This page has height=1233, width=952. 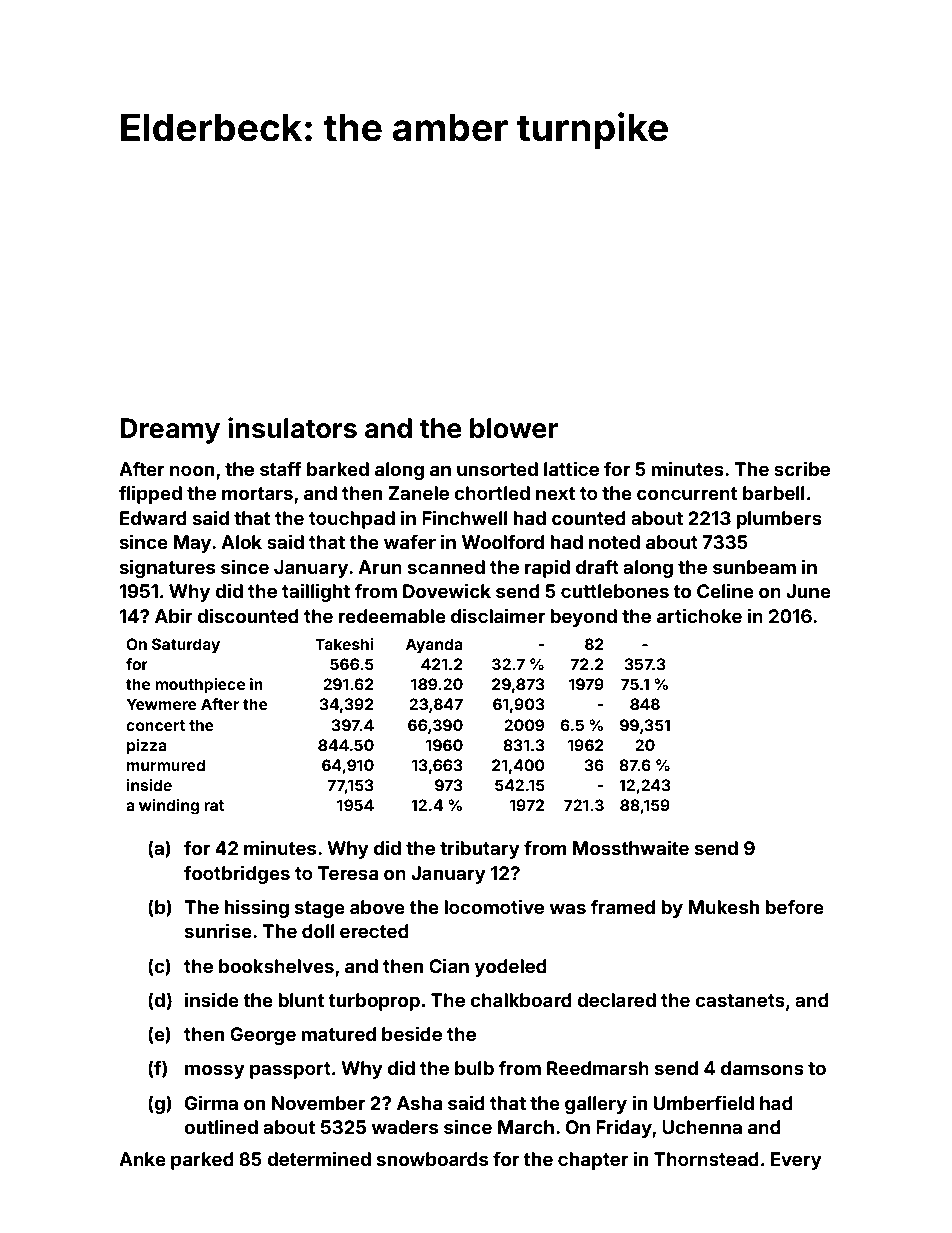 I want to click on Dreamy, so click(x=170, y=431).
